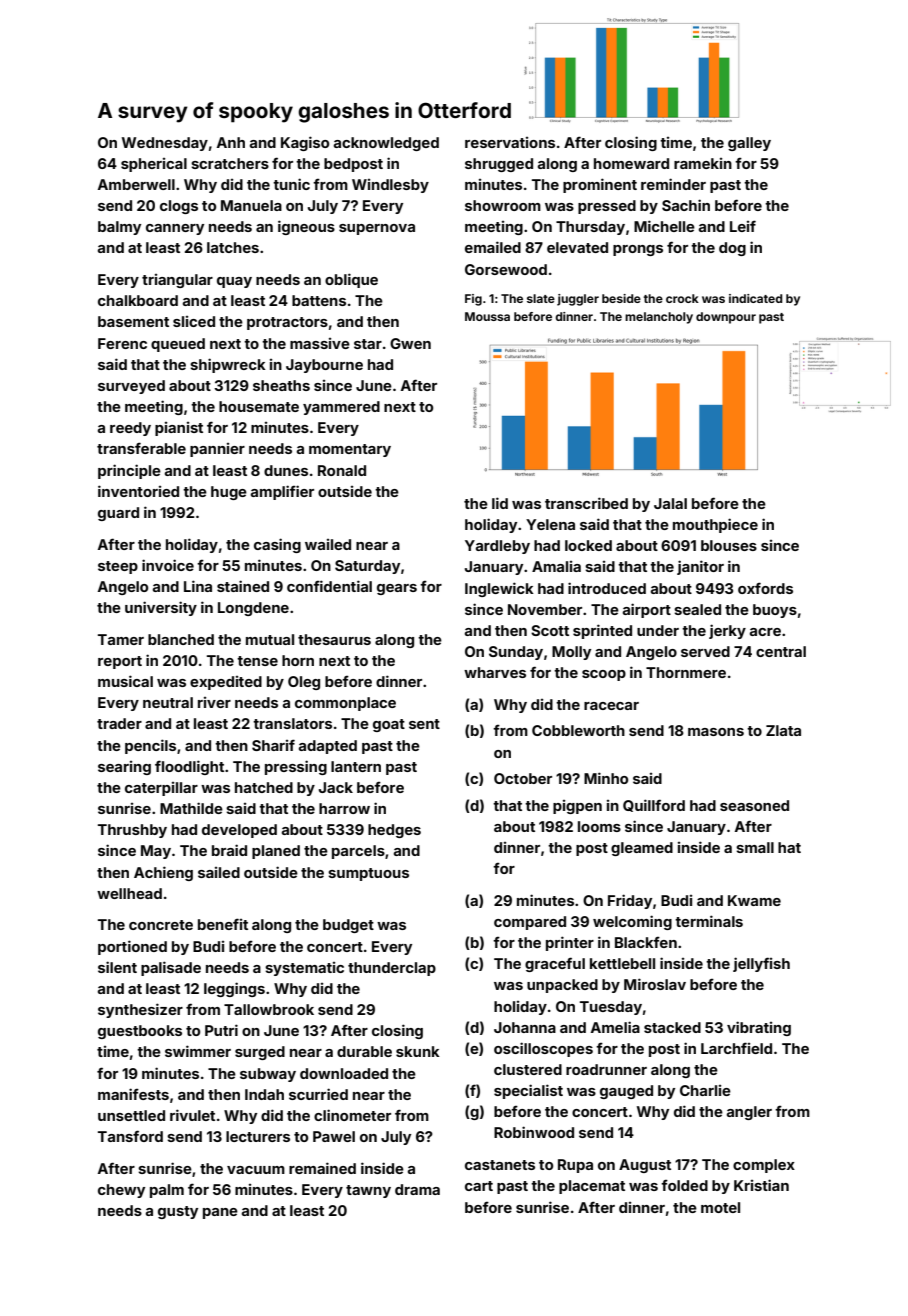  What do you see at coordinates (394, 831) in the document?
I see `hedges` at bounding box center [394, 831].
